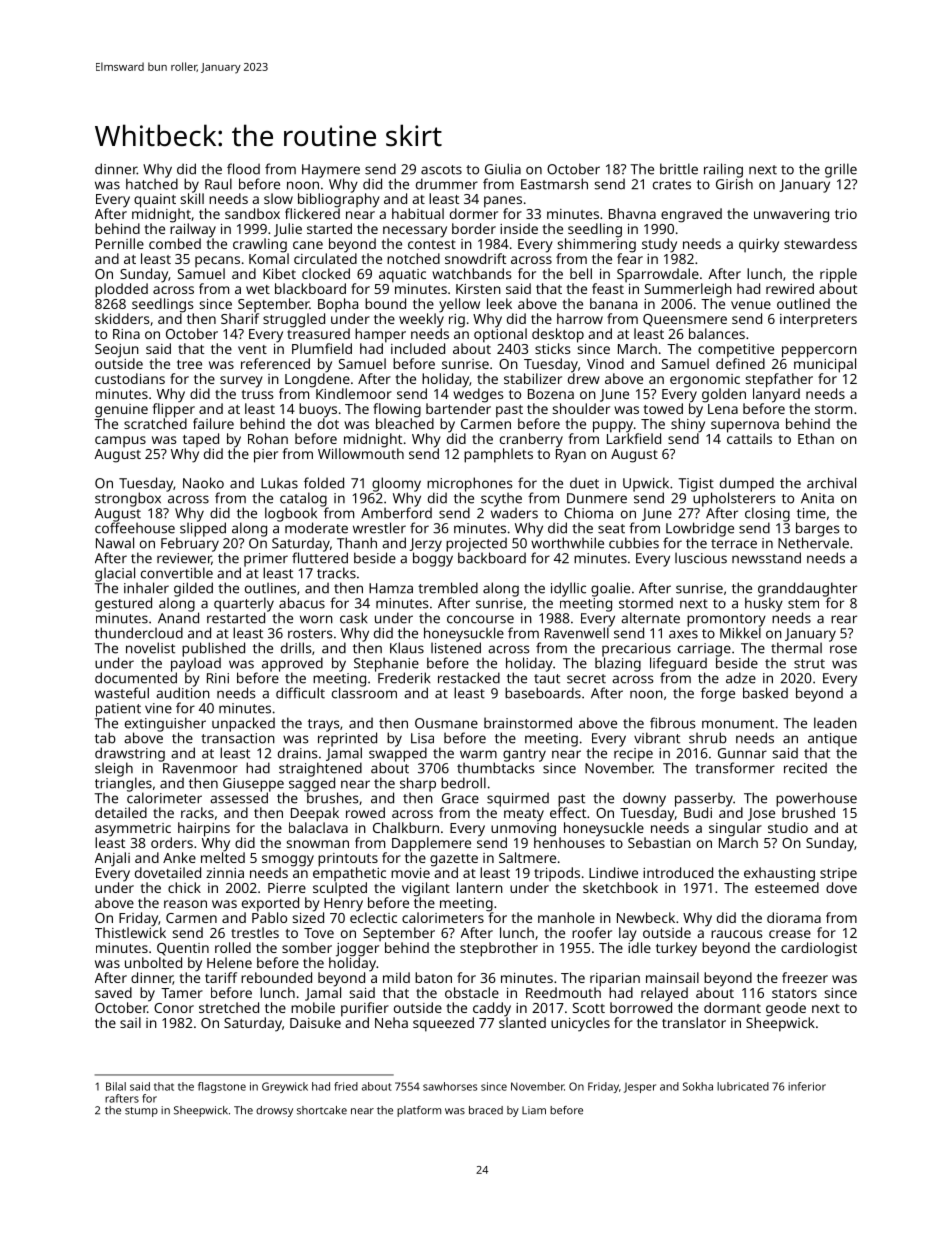 The height and width of the page is (1233, 952). What do you see at coordinates (200, 768) in the page?
I see `Ravenmoor` at bounding box center [200, 768].
